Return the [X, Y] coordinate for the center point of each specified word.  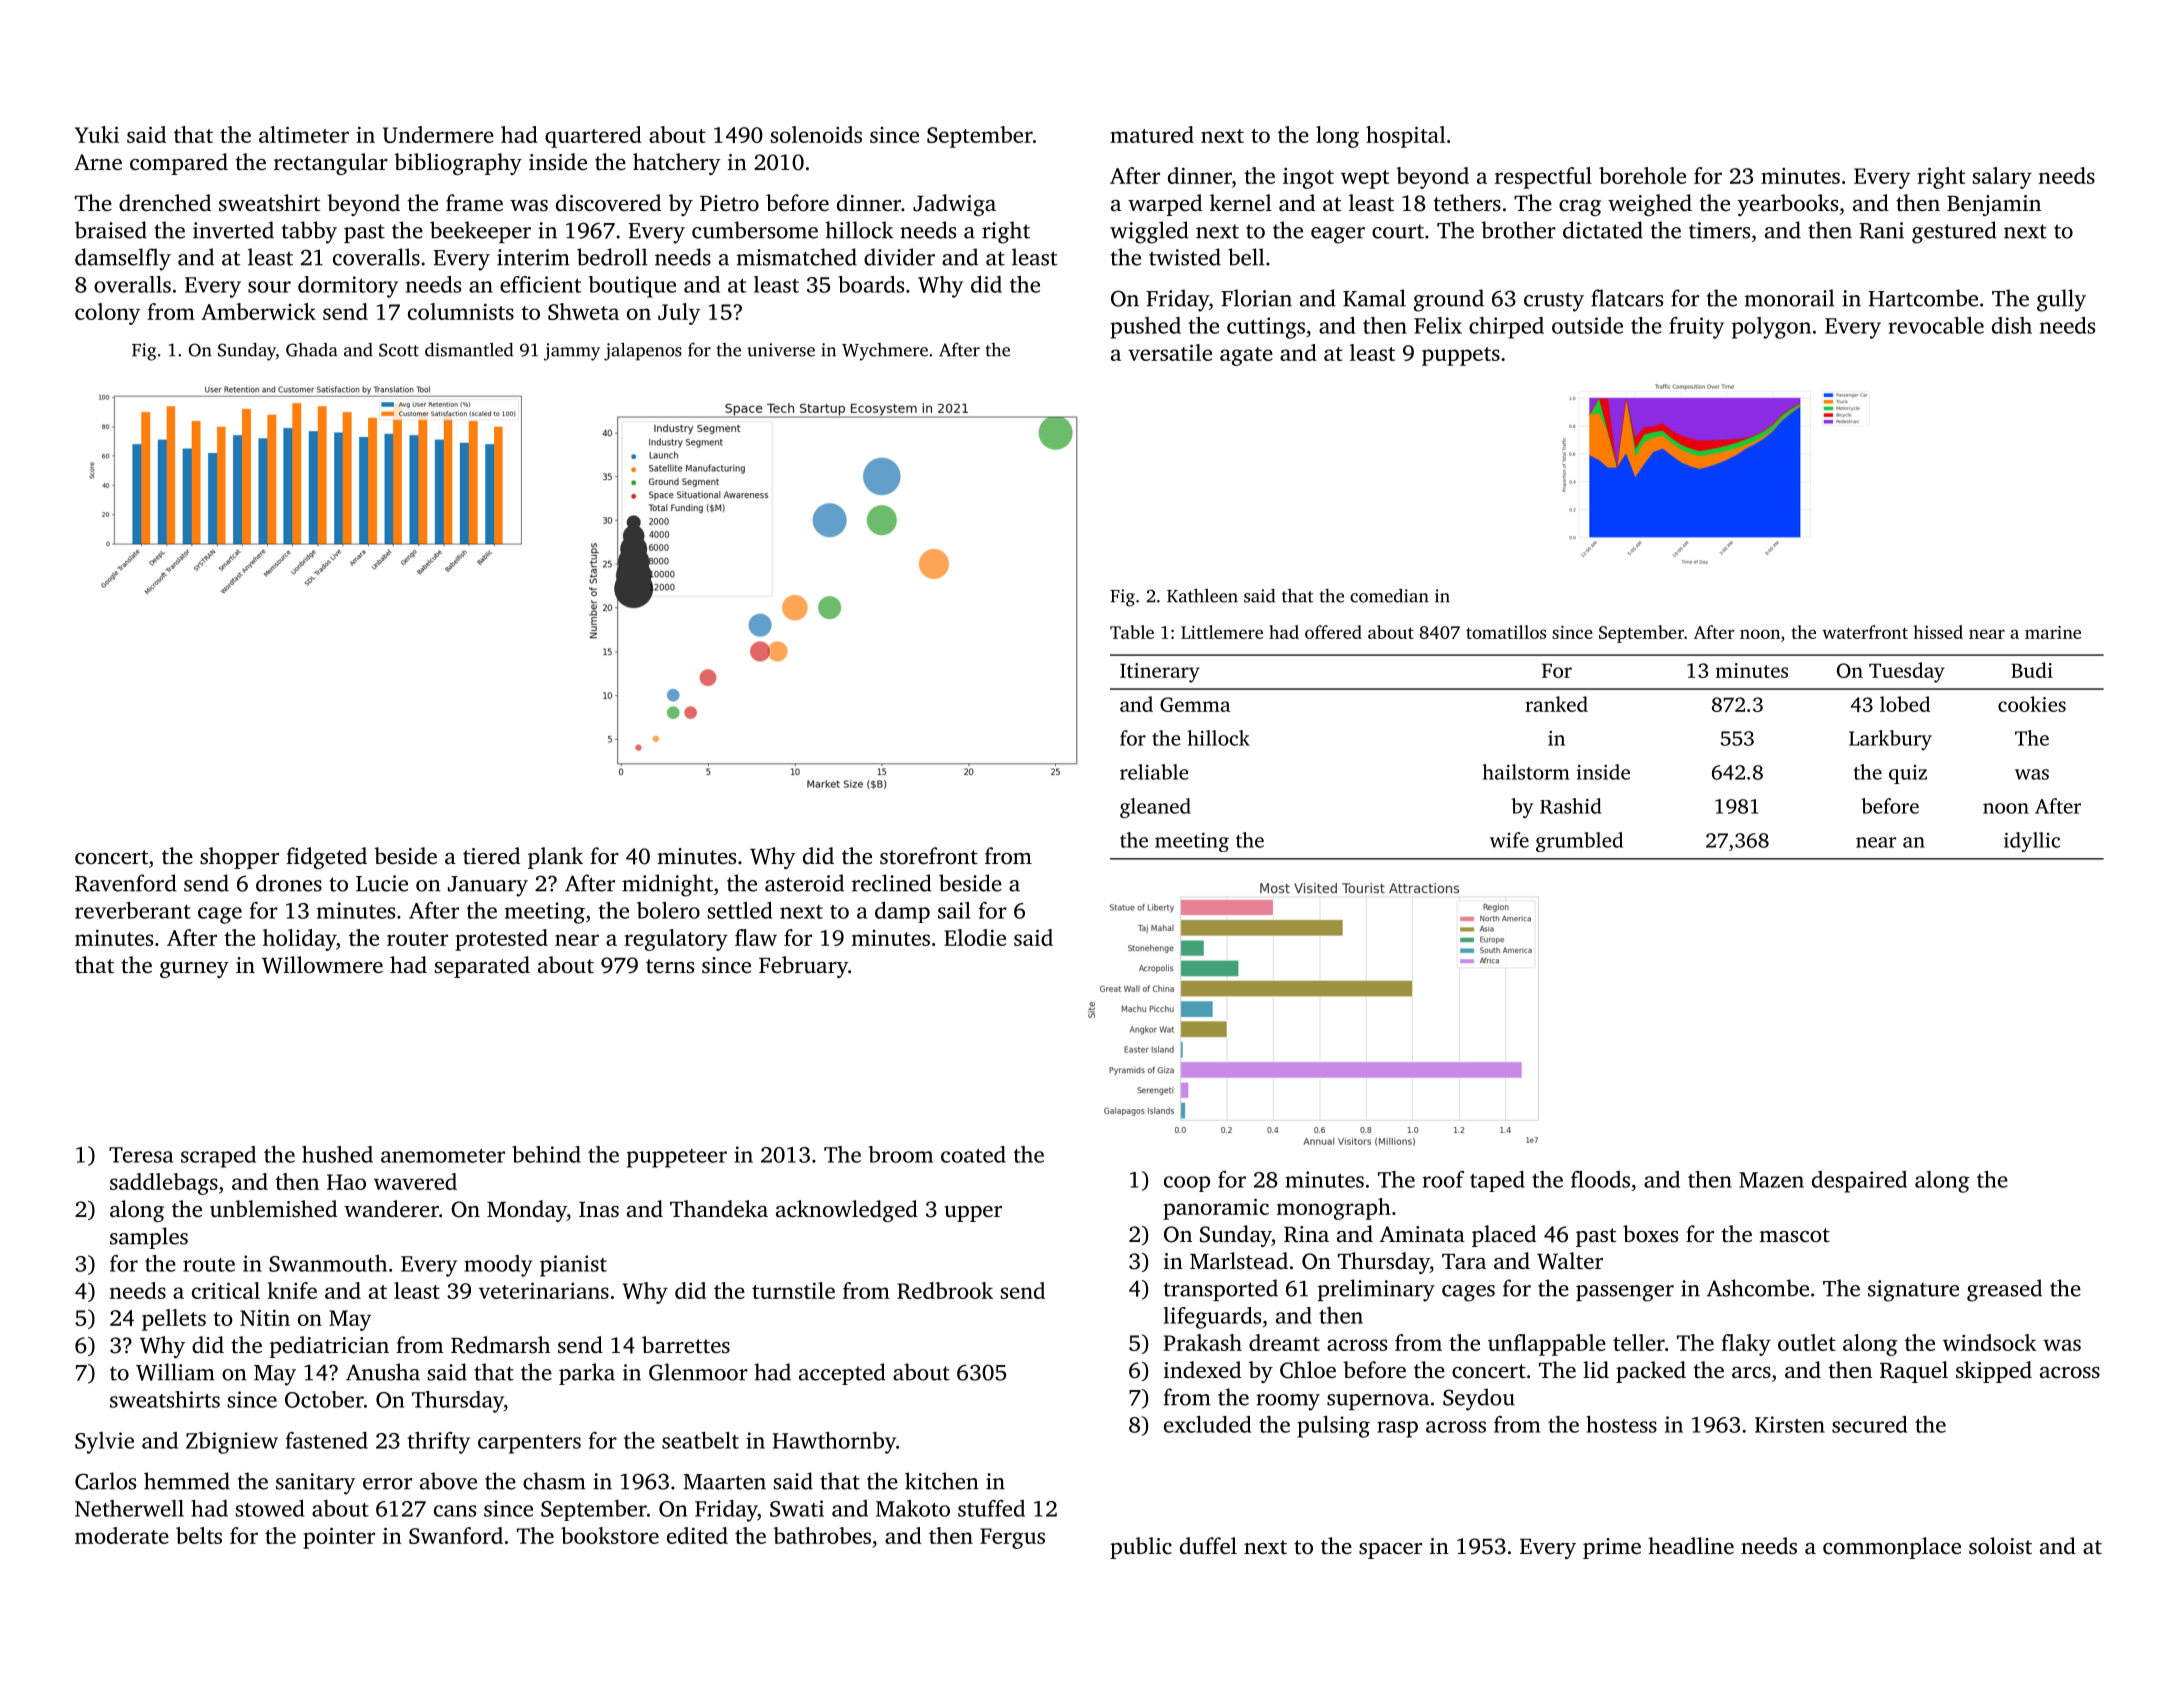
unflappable [1547, 1345]
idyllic [2032, 842]
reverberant [133, 910]
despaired [1859, 1182]
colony [107, 314]
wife [1509, 840]
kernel [1241, 203]
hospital [1406, 137]
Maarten [724, 1482]
